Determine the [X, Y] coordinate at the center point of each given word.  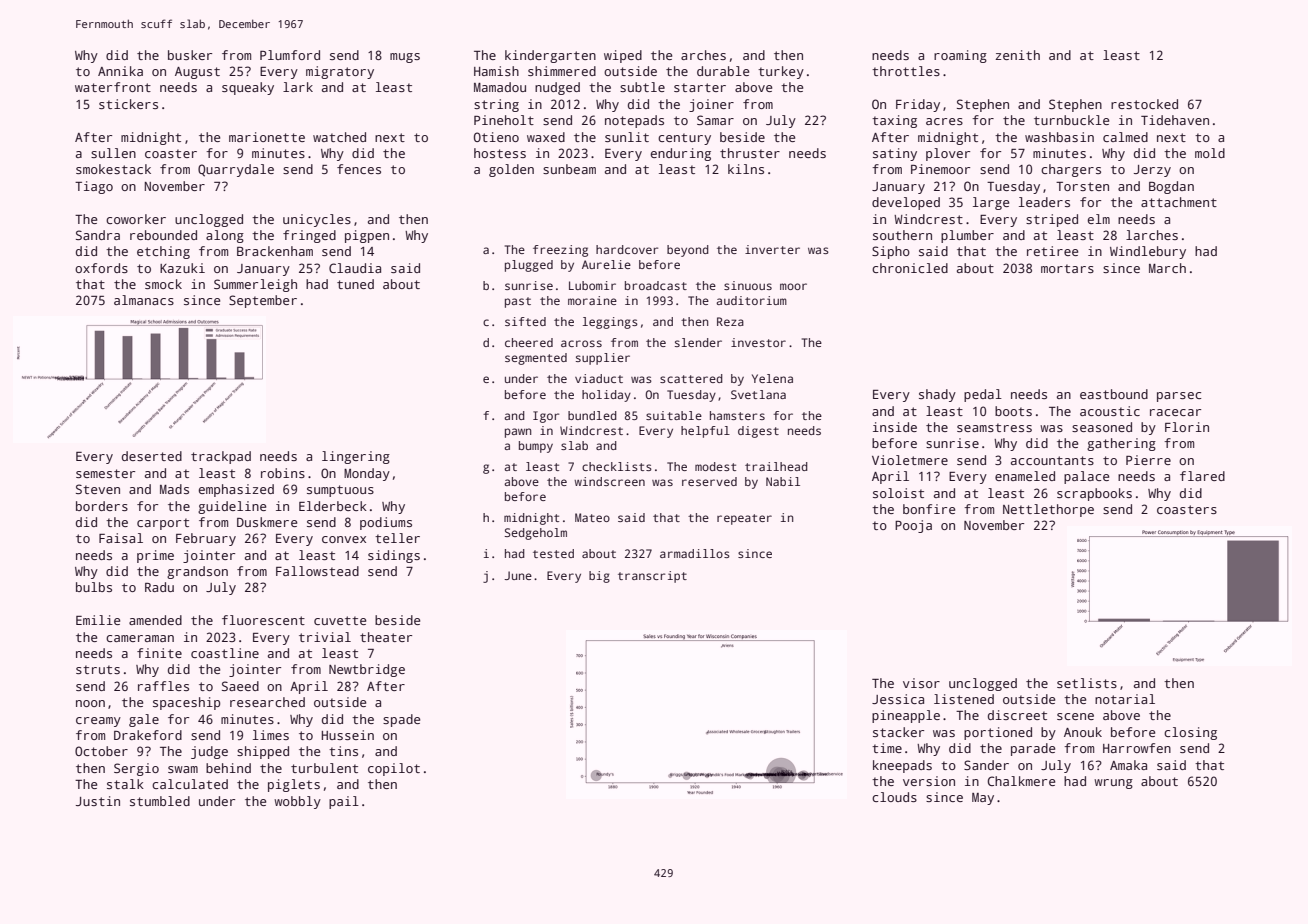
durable [723, 71]
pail [344, 802]
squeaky [248, 88]
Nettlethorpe [1048, 510]
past [518, 302]
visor [921, 683]
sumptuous [340, 491]
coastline [225, 653]
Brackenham [275, 251]
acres [944, 121]
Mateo [592, 517]
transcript [652, 577]
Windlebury [1148, 252]
